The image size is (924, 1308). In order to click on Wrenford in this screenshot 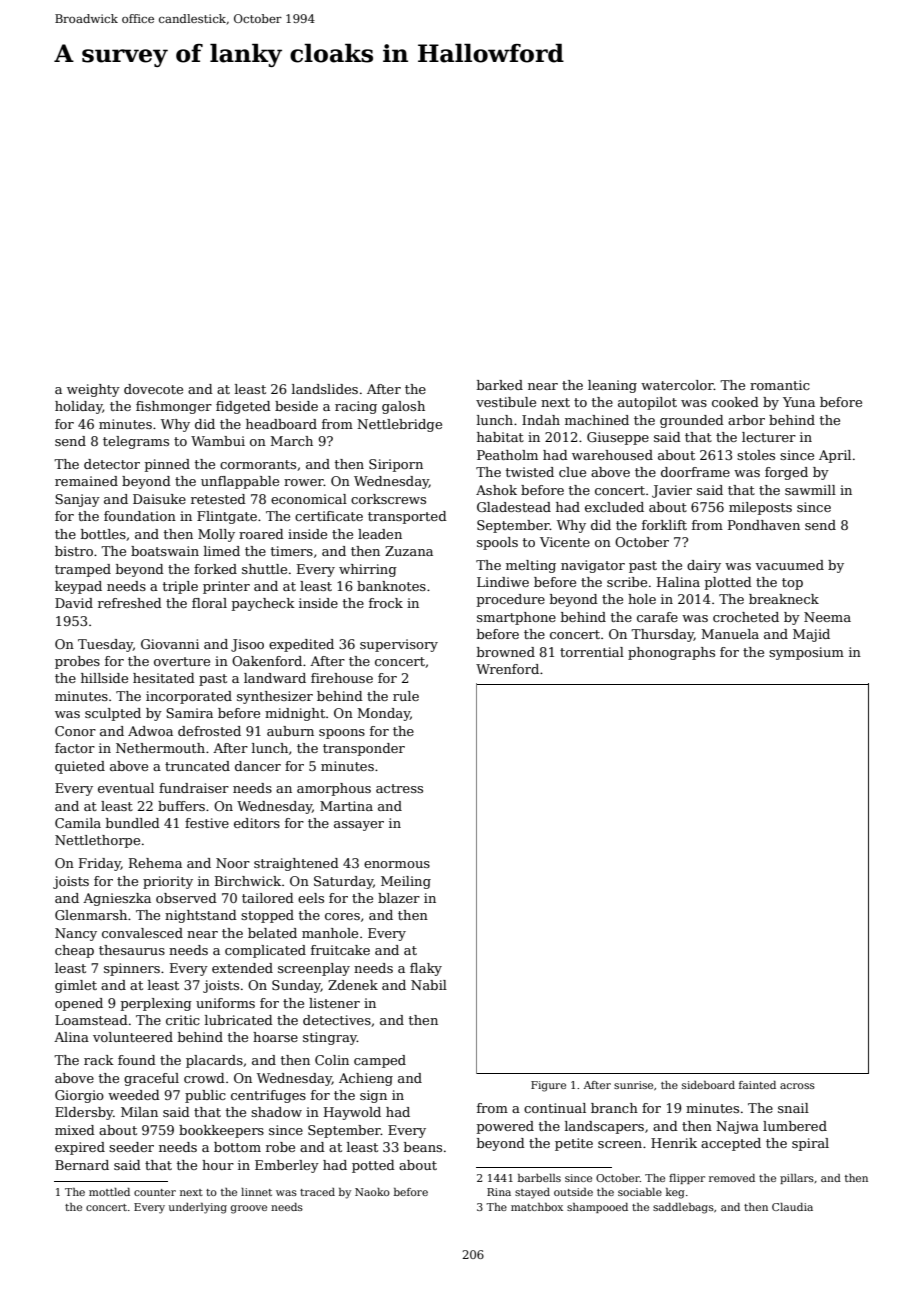, I will do `click(507, 669)`.
